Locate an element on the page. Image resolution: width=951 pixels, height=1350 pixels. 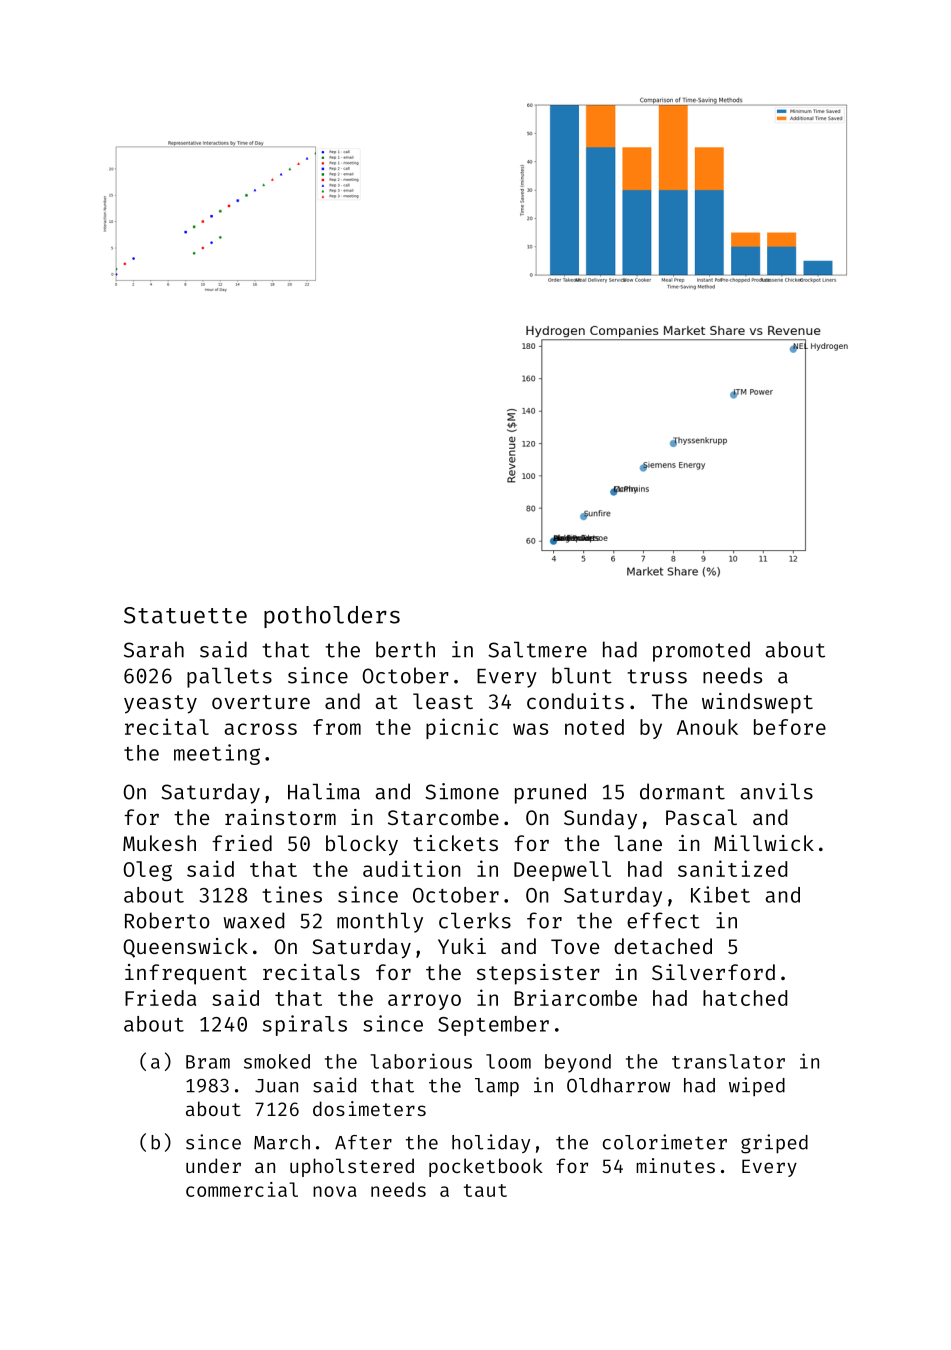
potholders is located at coordinates (332, 617).
